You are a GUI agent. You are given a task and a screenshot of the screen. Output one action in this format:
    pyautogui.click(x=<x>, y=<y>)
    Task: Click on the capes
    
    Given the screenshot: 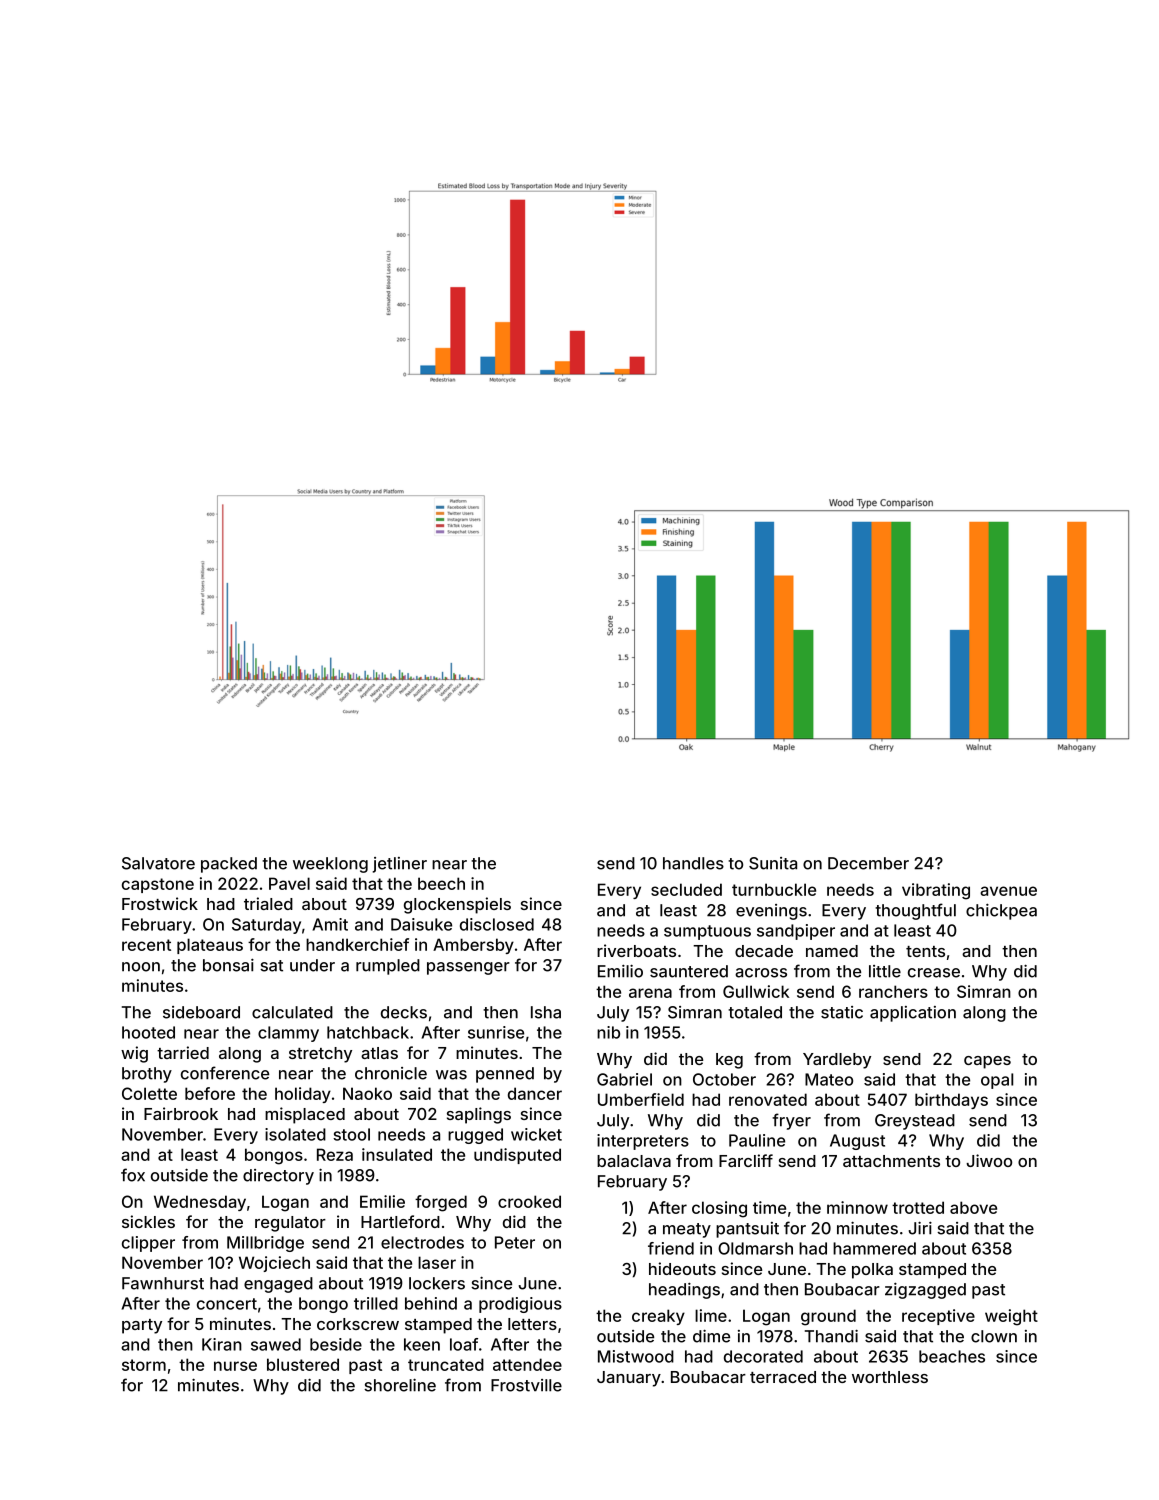 What is the action you would take?
    pyautogui.click(x=987, y=1062)
